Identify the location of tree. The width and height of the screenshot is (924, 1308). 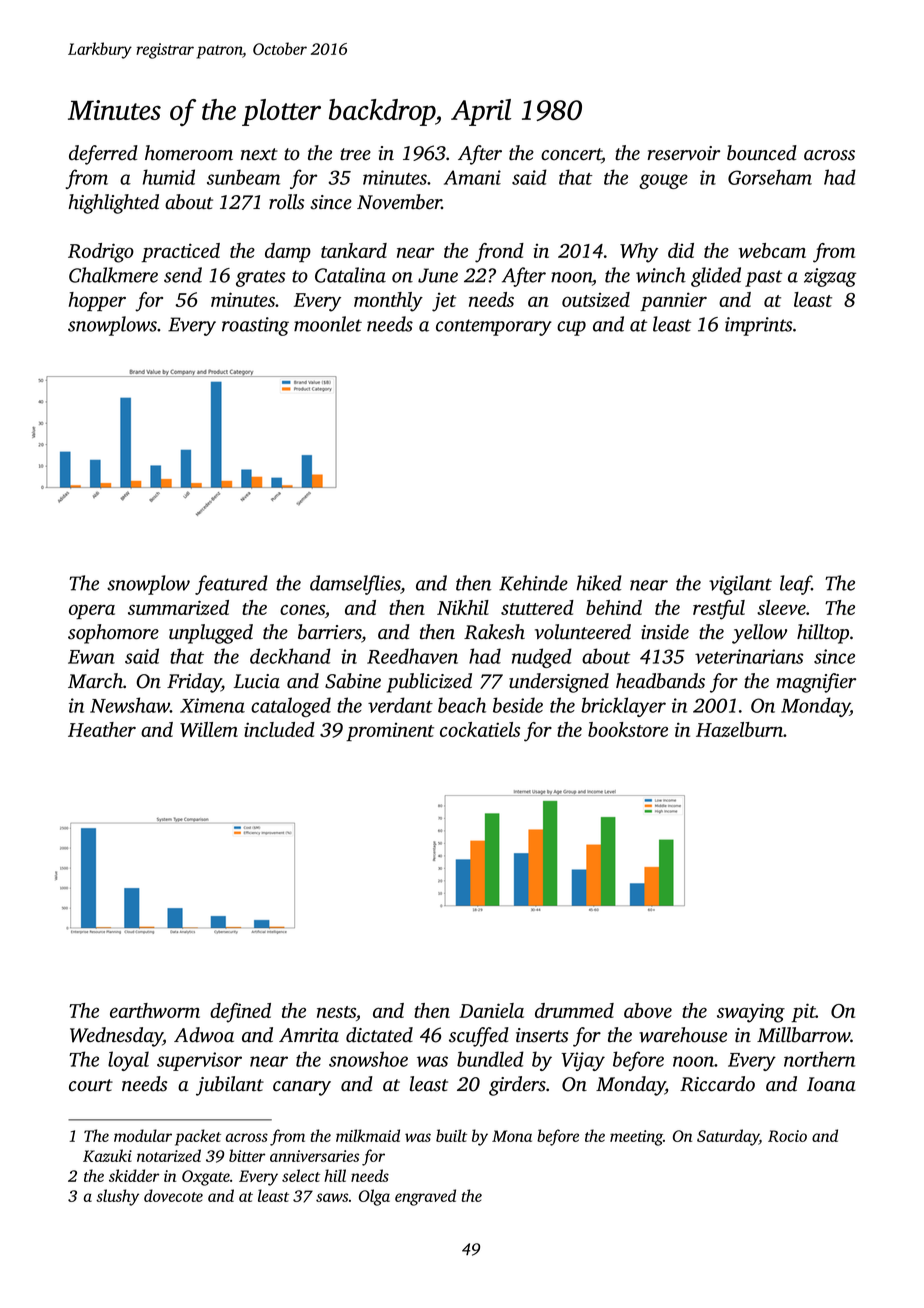
(355, 154).
